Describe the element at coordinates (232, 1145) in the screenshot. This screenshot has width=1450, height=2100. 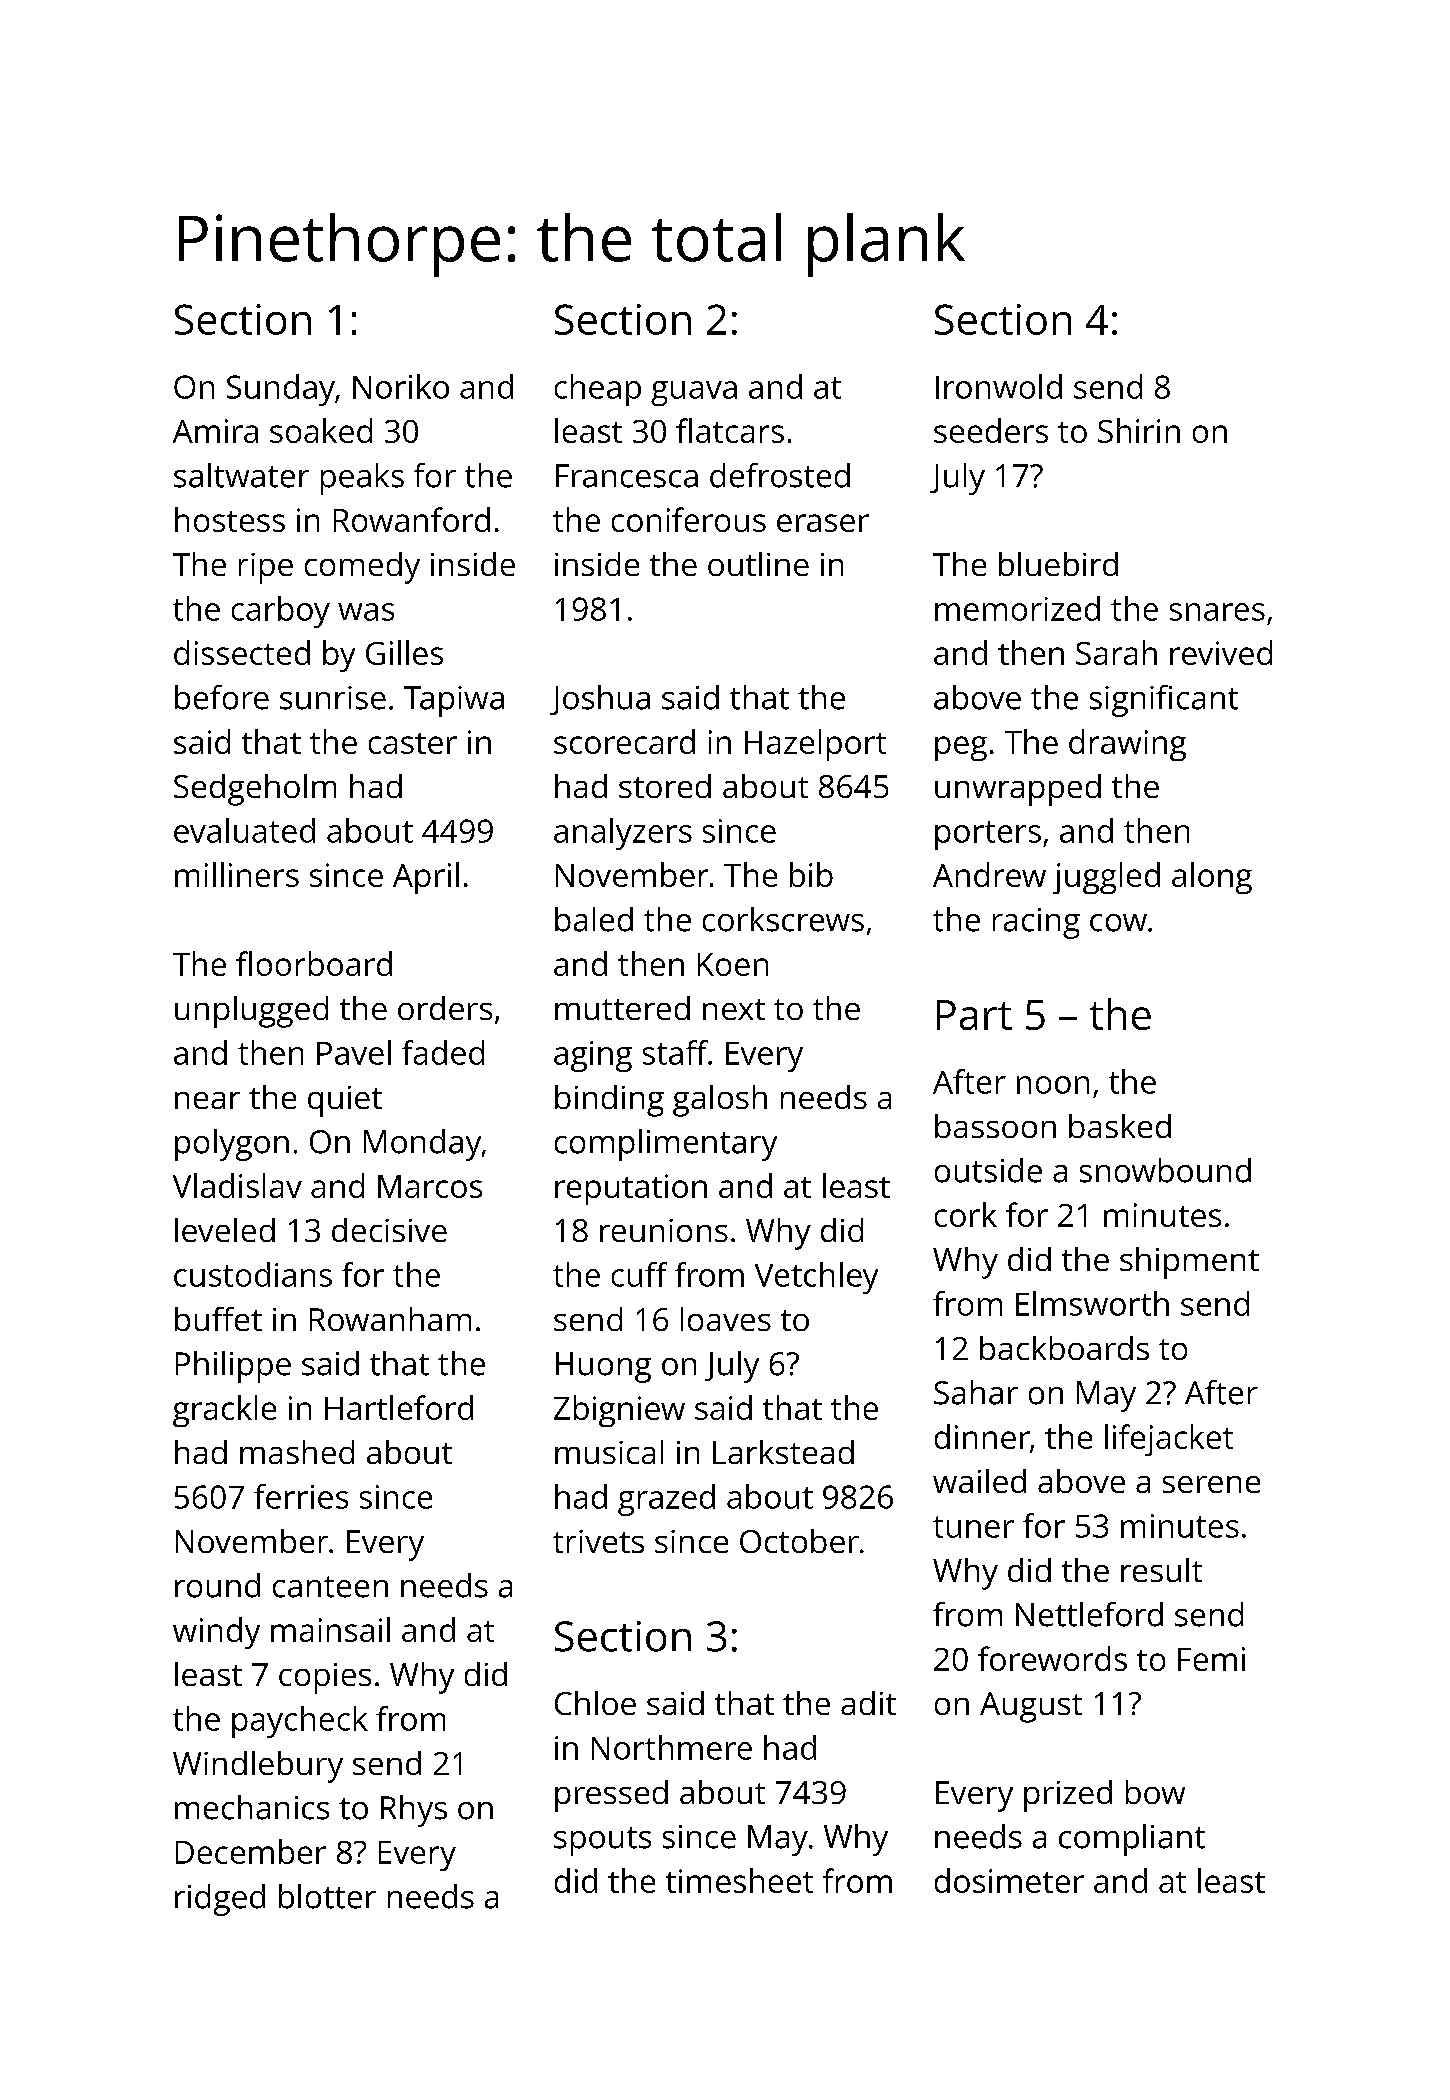
I see `polygon` at that location.
